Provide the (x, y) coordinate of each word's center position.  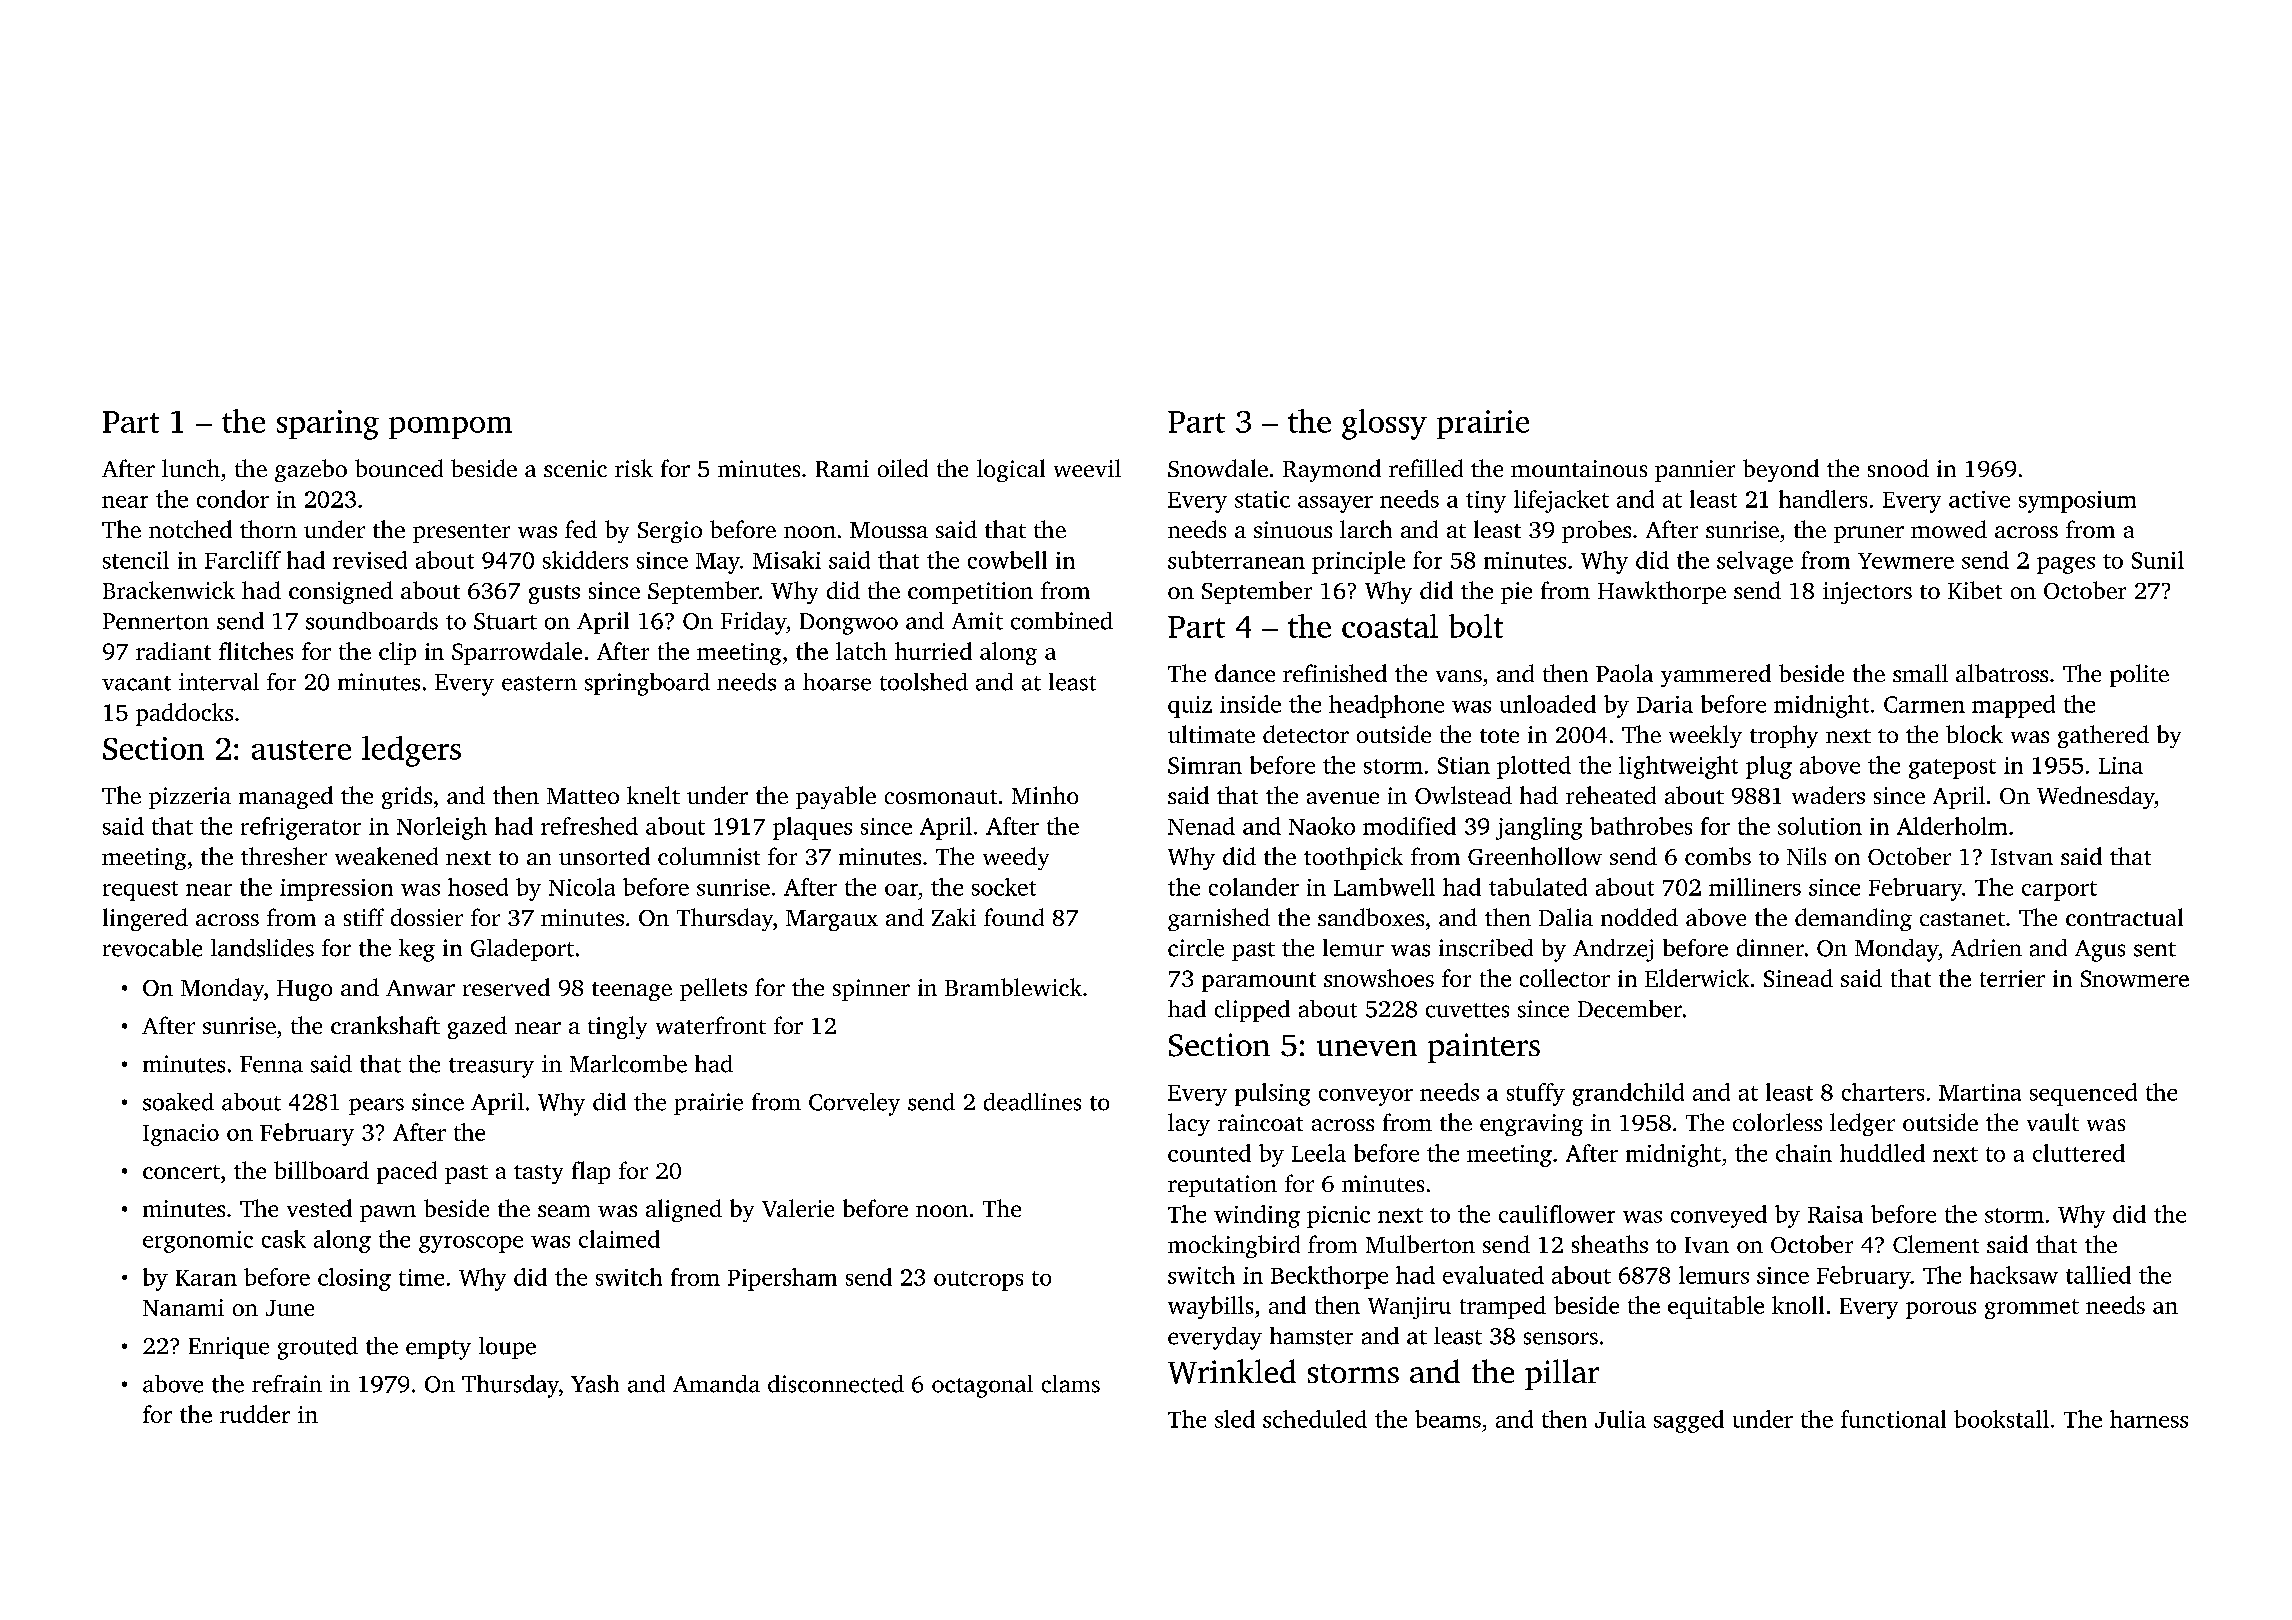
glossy (1384, 424)
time (421, 1277)
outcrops (978, 1281)
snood (1898, 468)
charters (1883, 1092)
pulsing (1272, 1094)
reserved (506, 987)
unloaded (1548, 704)
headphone (1386, 706)
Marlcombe (628, 1064)
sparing (328, 425)
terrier (2012, 978)
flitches (256, 651)
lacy (1189, 1124)
